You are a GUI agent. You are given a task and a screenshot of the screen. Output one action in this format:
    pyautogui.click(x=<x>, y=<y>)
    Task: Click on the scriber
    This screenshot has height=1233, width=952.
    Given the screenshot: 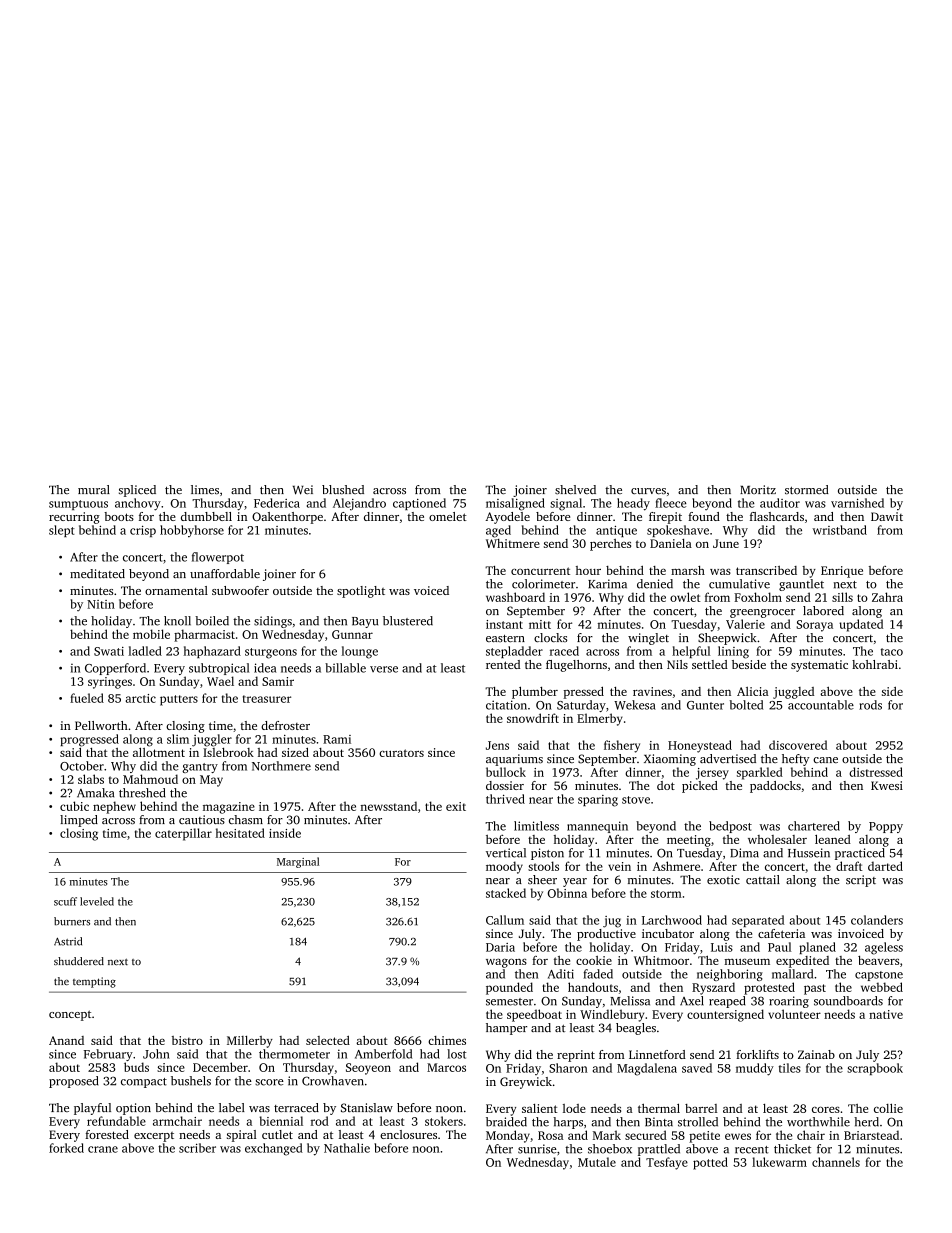 What is the action you would take?
    pyautogui.click(x=197, y=1148)
